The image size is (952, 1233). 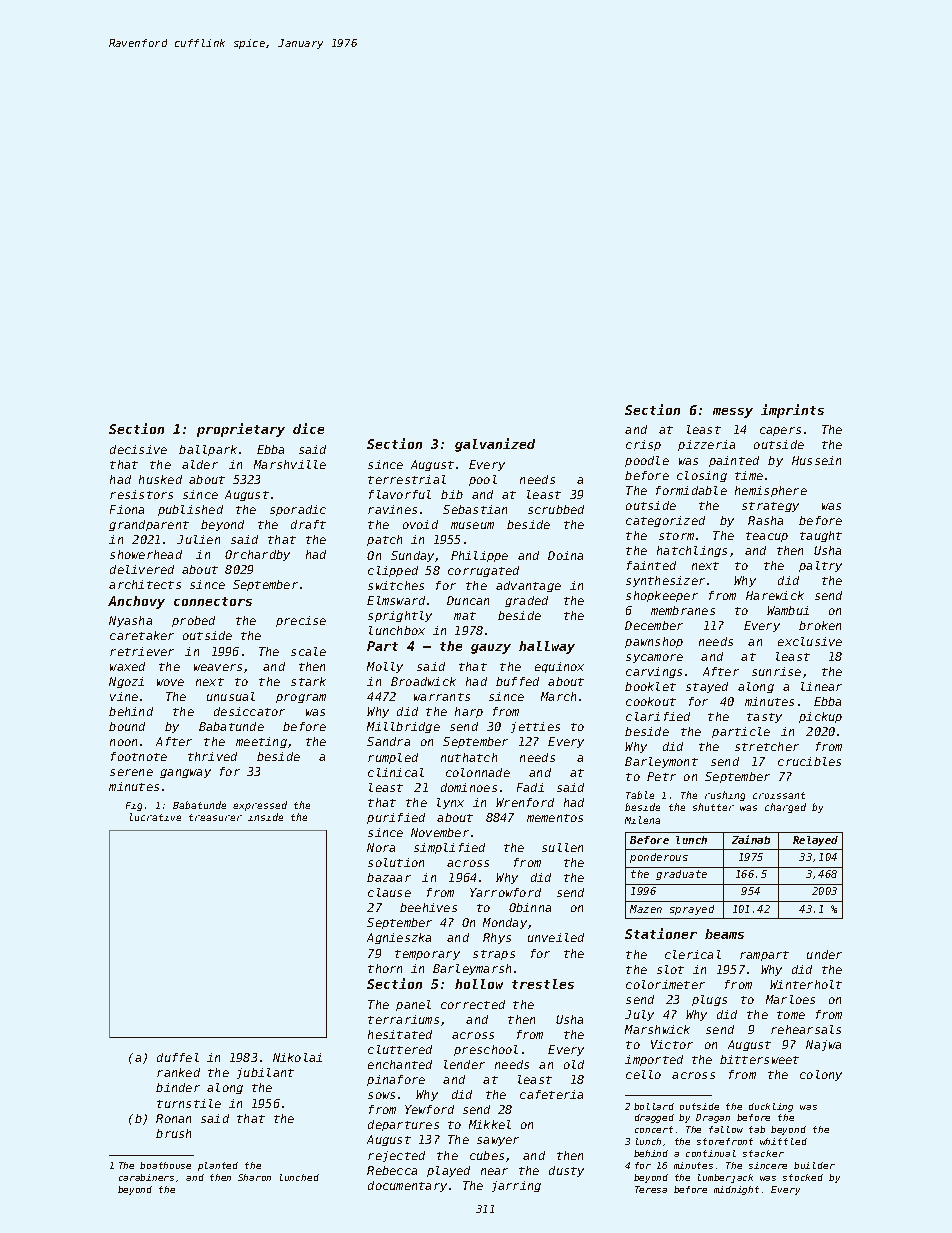 I want to click on lynx, so click(x=450, y=803).
